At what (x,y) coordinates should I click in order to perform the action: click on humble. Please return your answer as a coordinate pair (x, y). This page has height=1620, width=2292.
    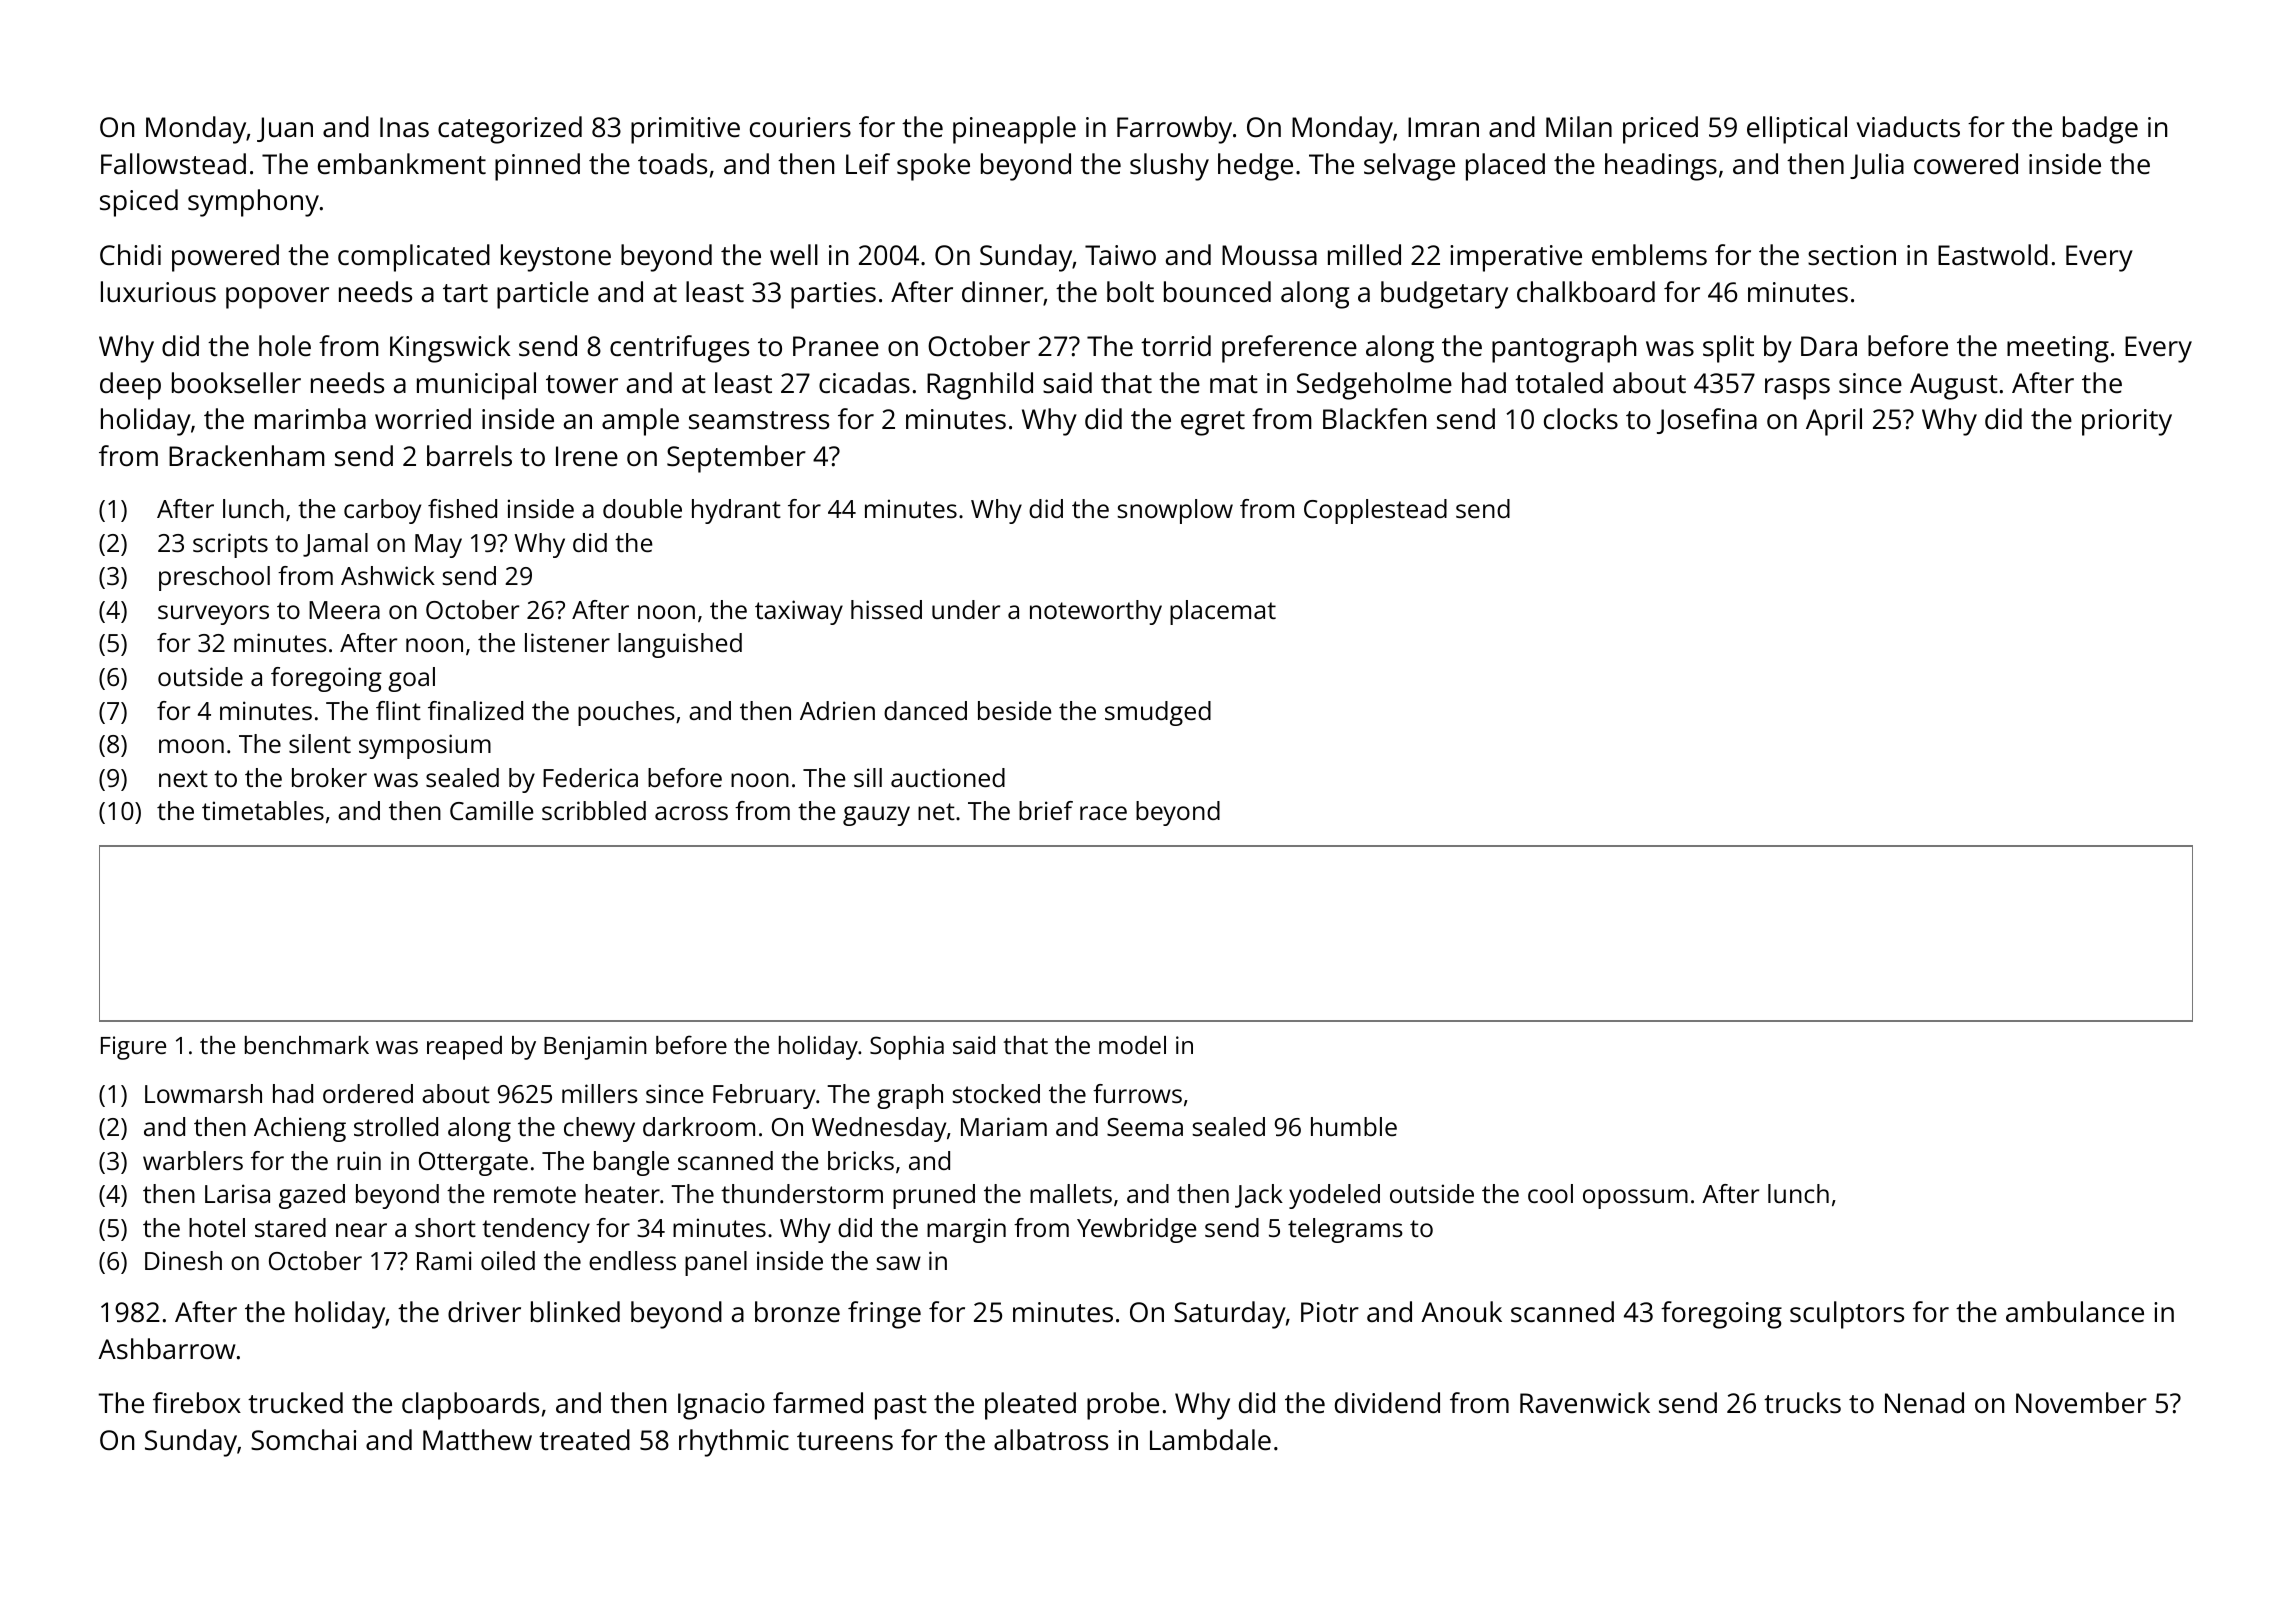
    Looking at the image, I should click on (1354, 1126).
